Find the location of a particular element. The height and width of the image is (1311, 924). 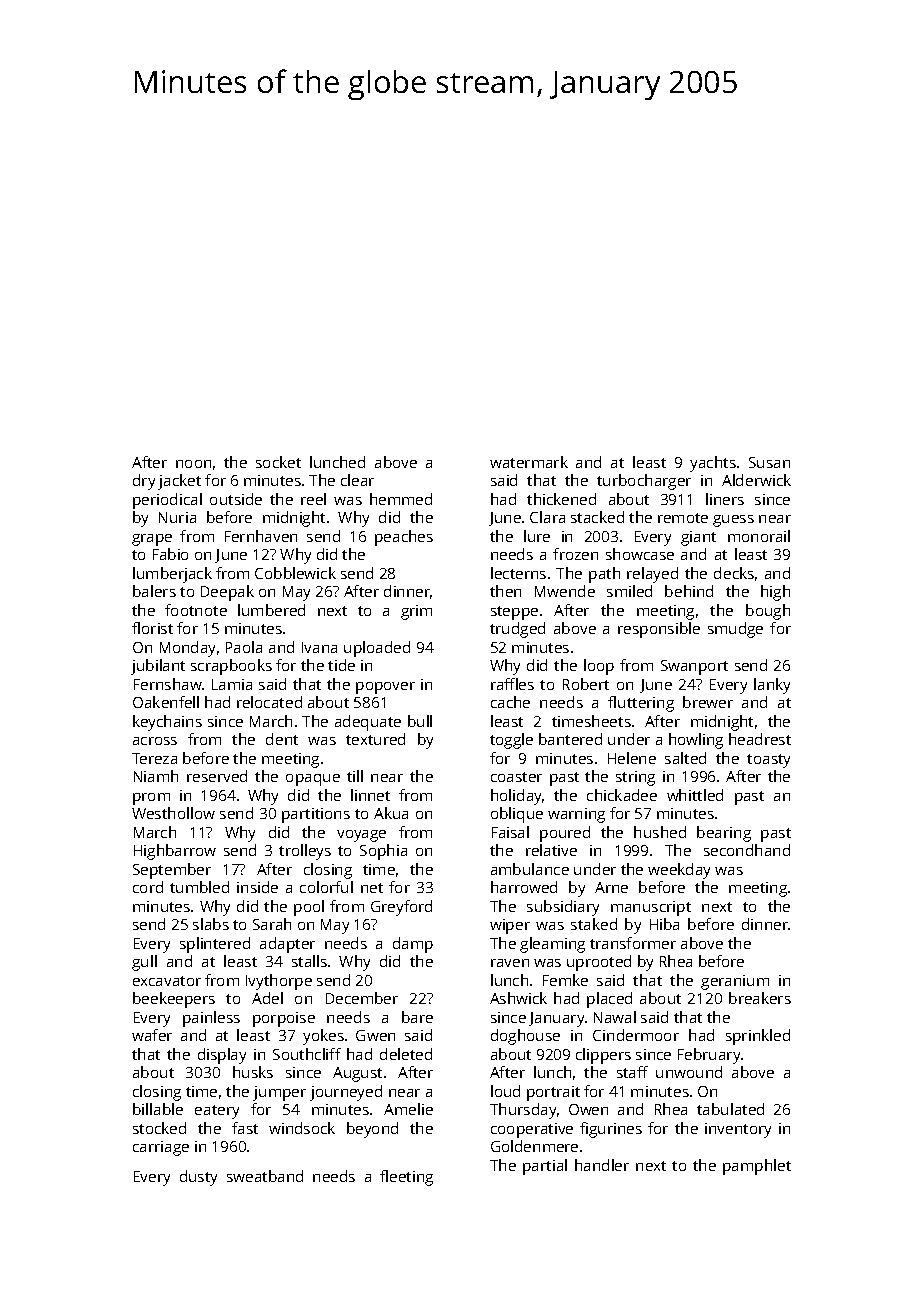

beekeepers is located at coordinates (174, 1000).
